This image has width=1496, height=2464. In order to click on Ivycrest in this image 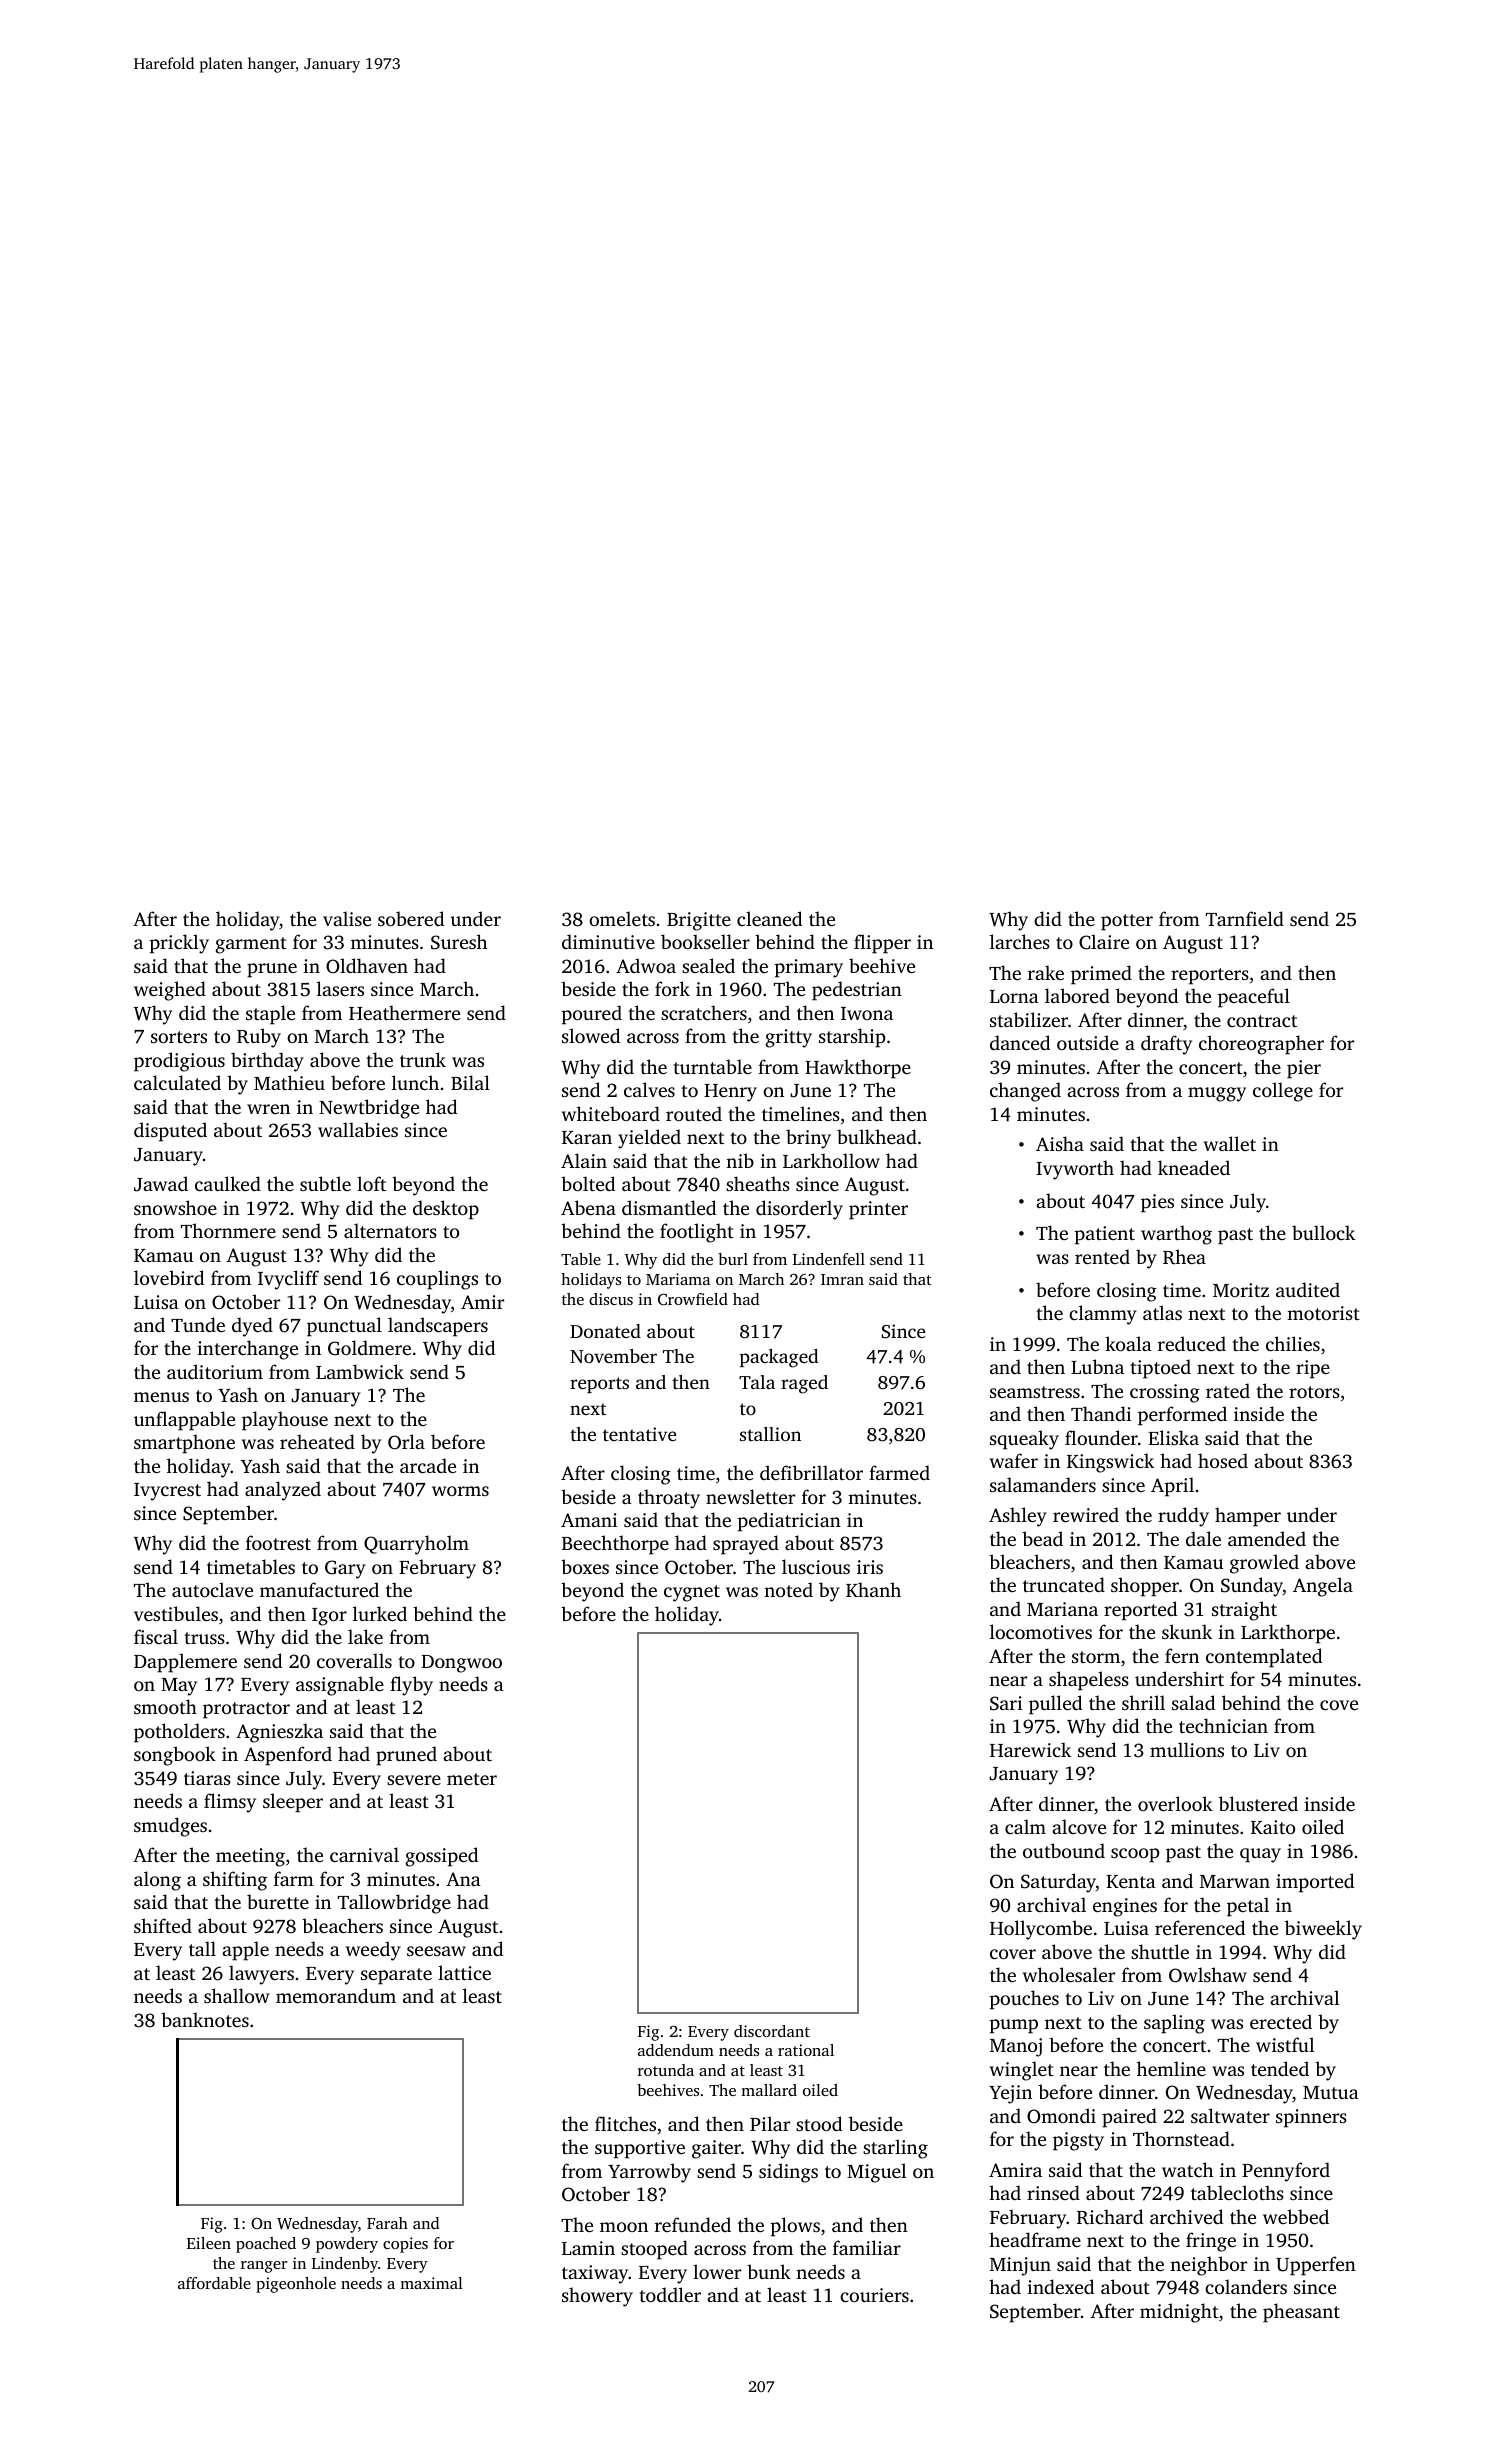, I will do `click(167, 1492)`.
